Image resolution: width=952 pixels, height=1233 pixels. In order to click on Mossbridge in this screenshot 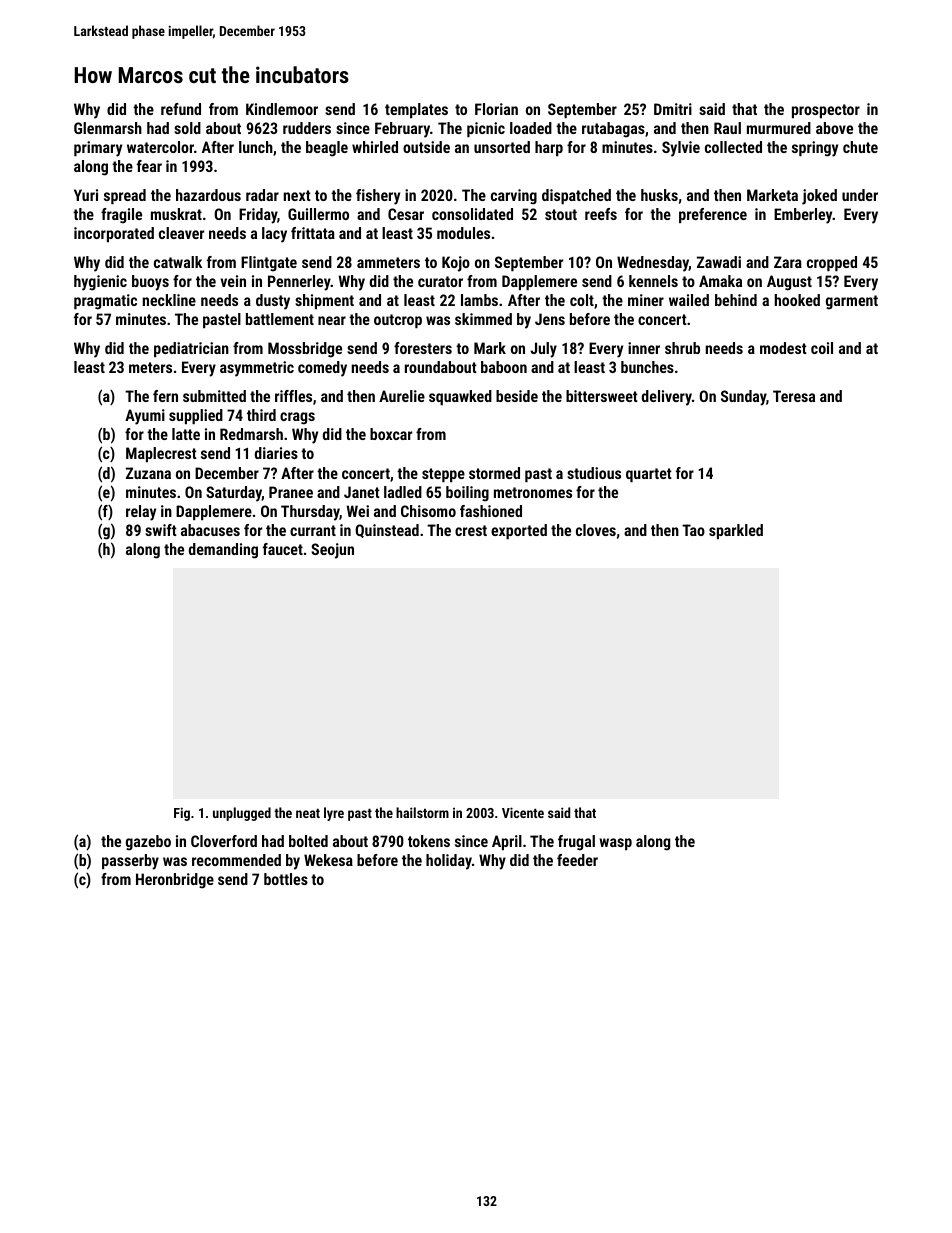, I will do `click(305, 350)`.
